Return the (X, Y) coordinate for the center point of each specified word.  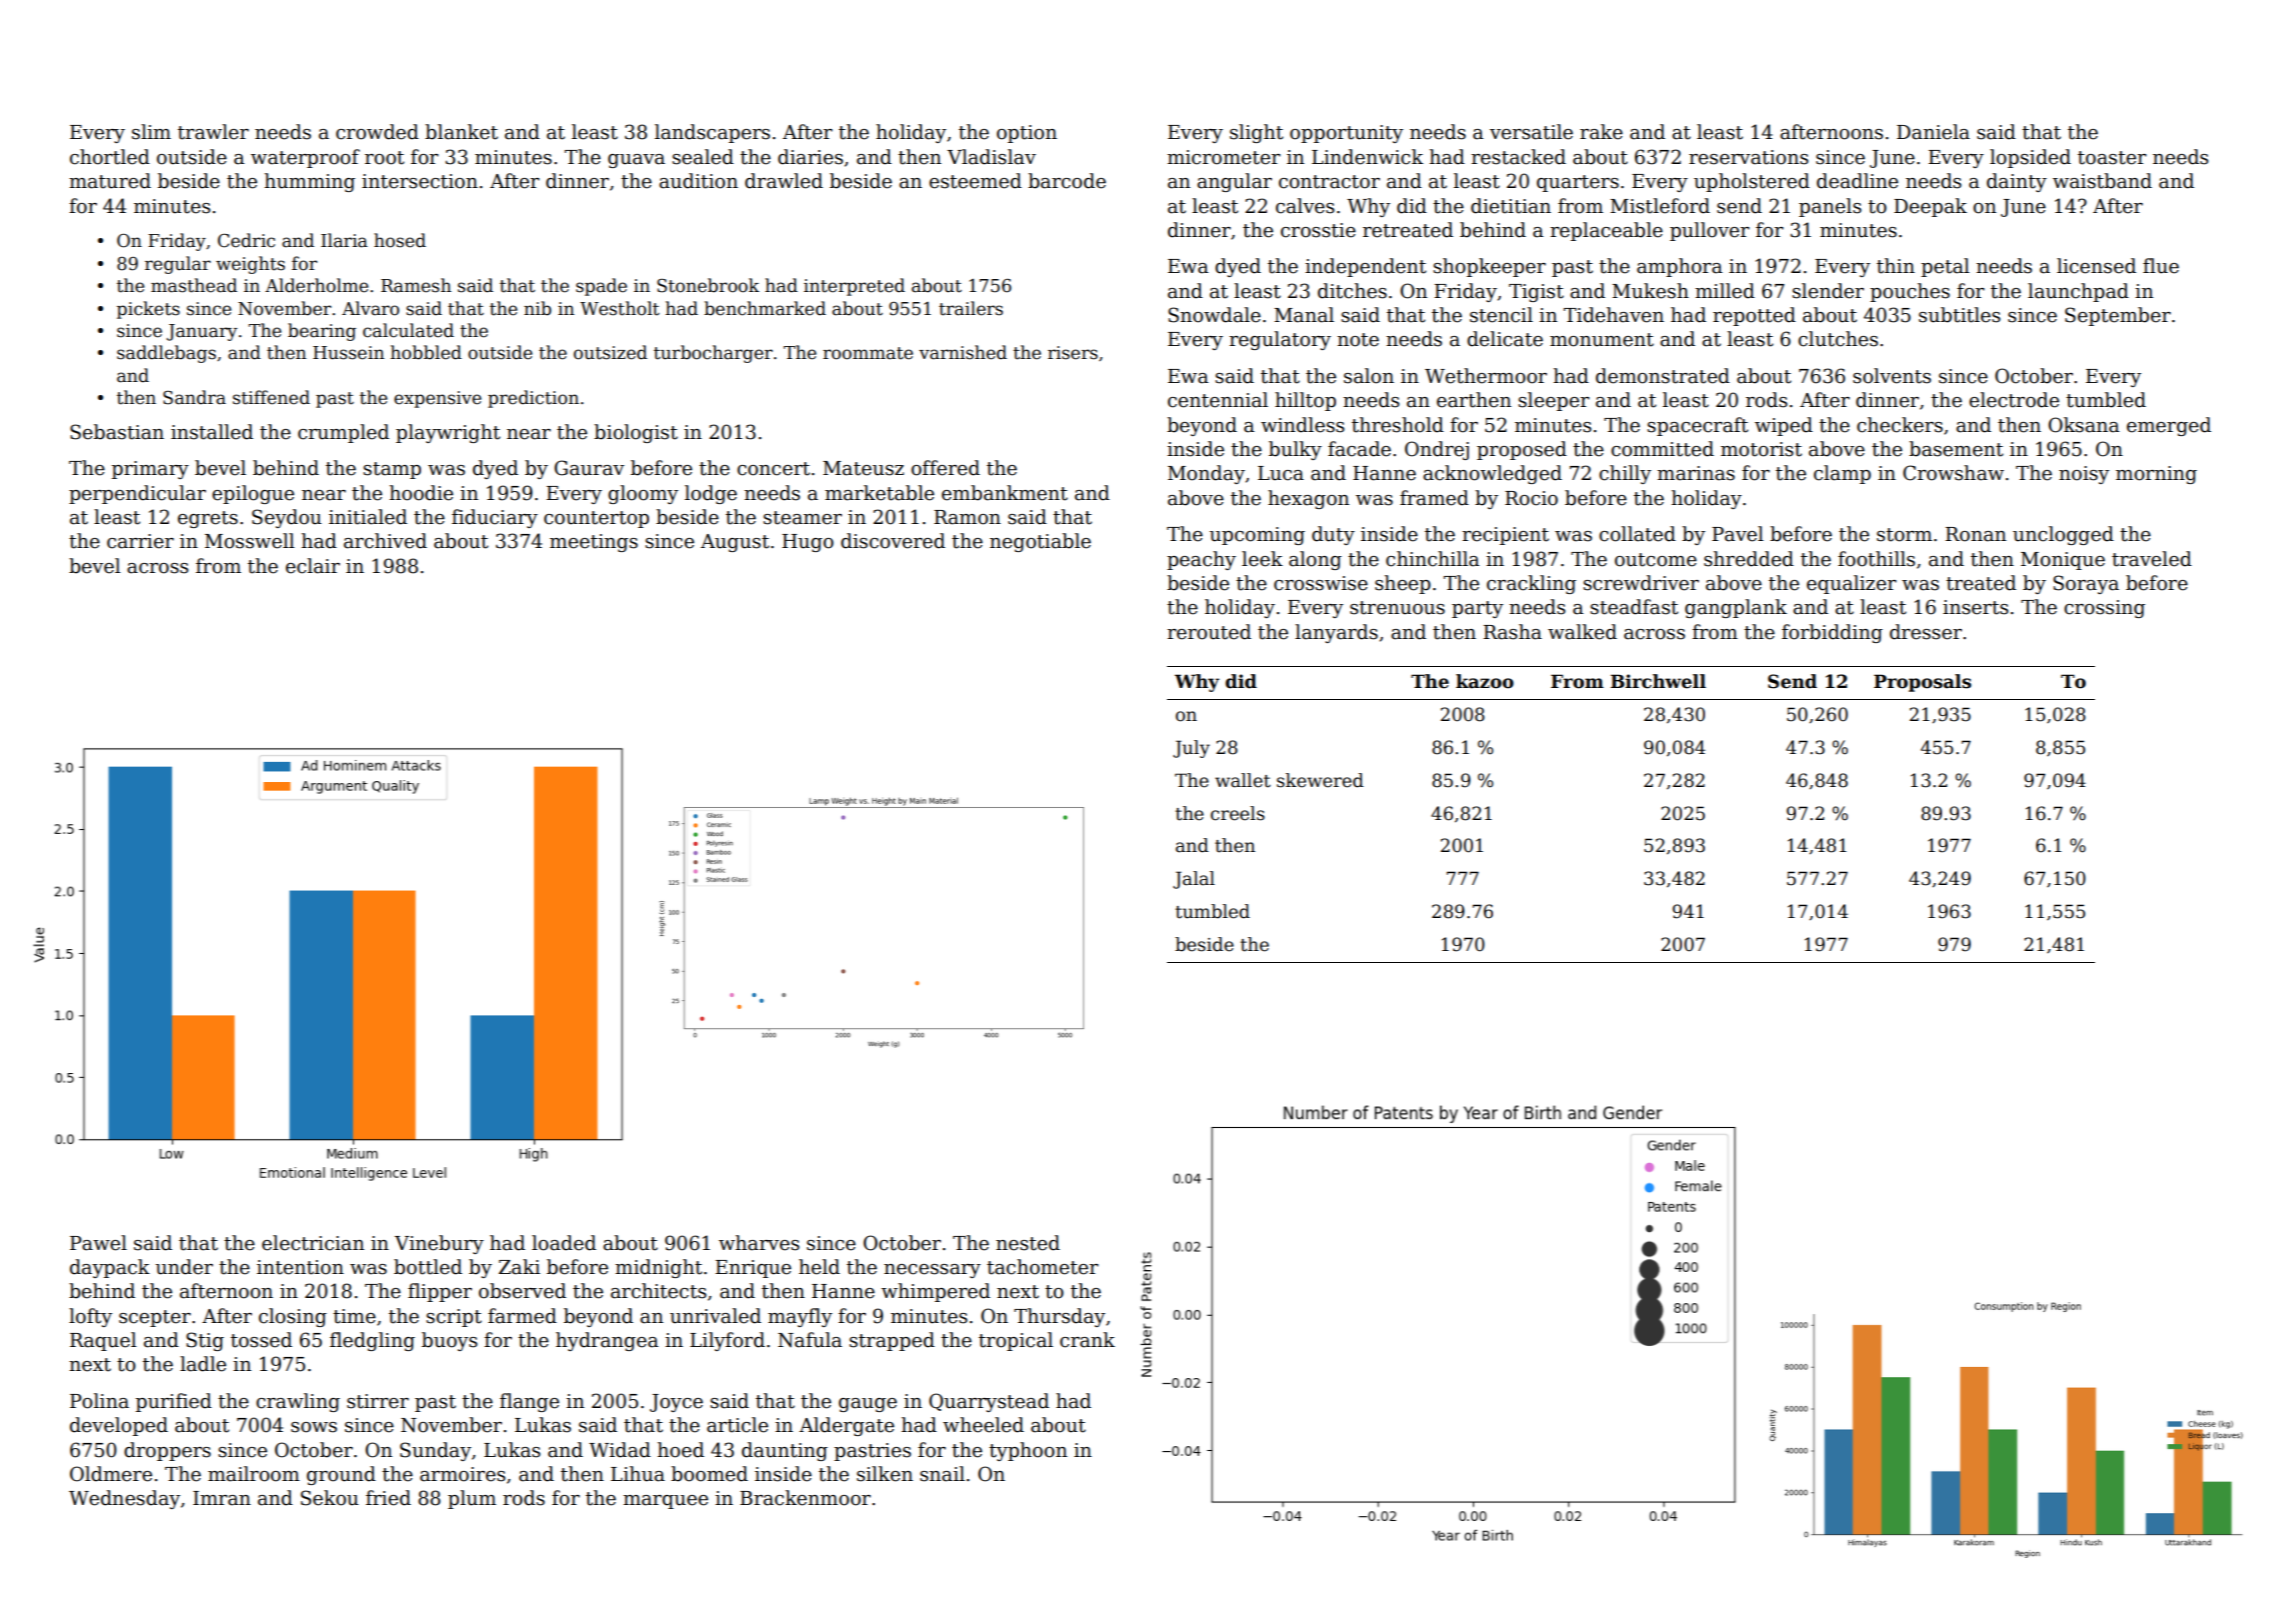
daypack (110, 1268)
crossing (2104, 609)
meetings (594, 543)
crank (1087, 1340)
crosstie (1318, 230)
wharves (759, 1243)
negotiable (1040, 542)
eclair (313, 566)
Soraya (2086, 584)
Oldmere (111, 1474)
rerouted (1209, 632)
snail (942, 1474)
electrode (2014, 400)
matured (110, 181)
